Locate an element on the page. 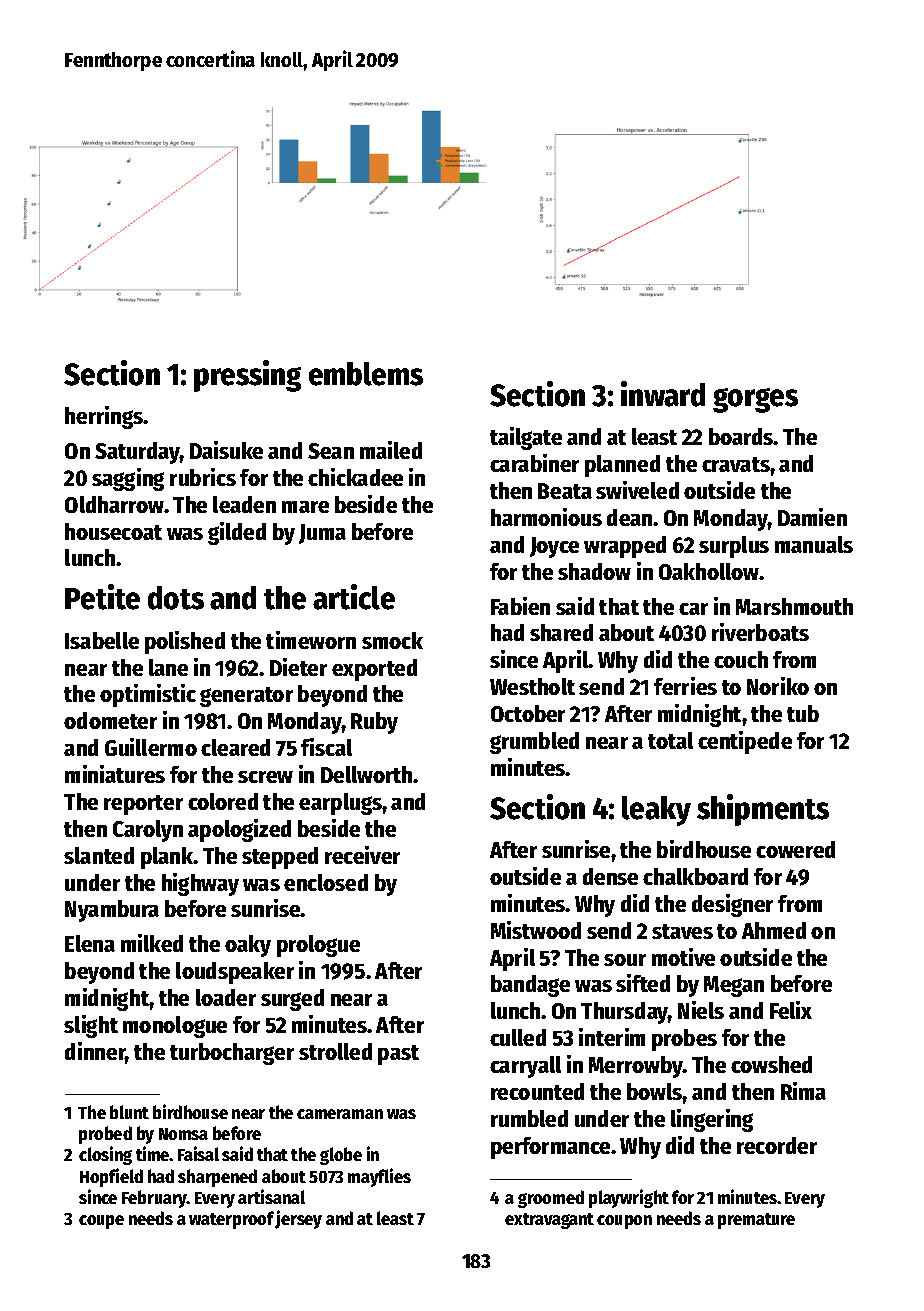 The width and height of the page is (924, 1311). recounted is located at coordinates (537, 1091).
